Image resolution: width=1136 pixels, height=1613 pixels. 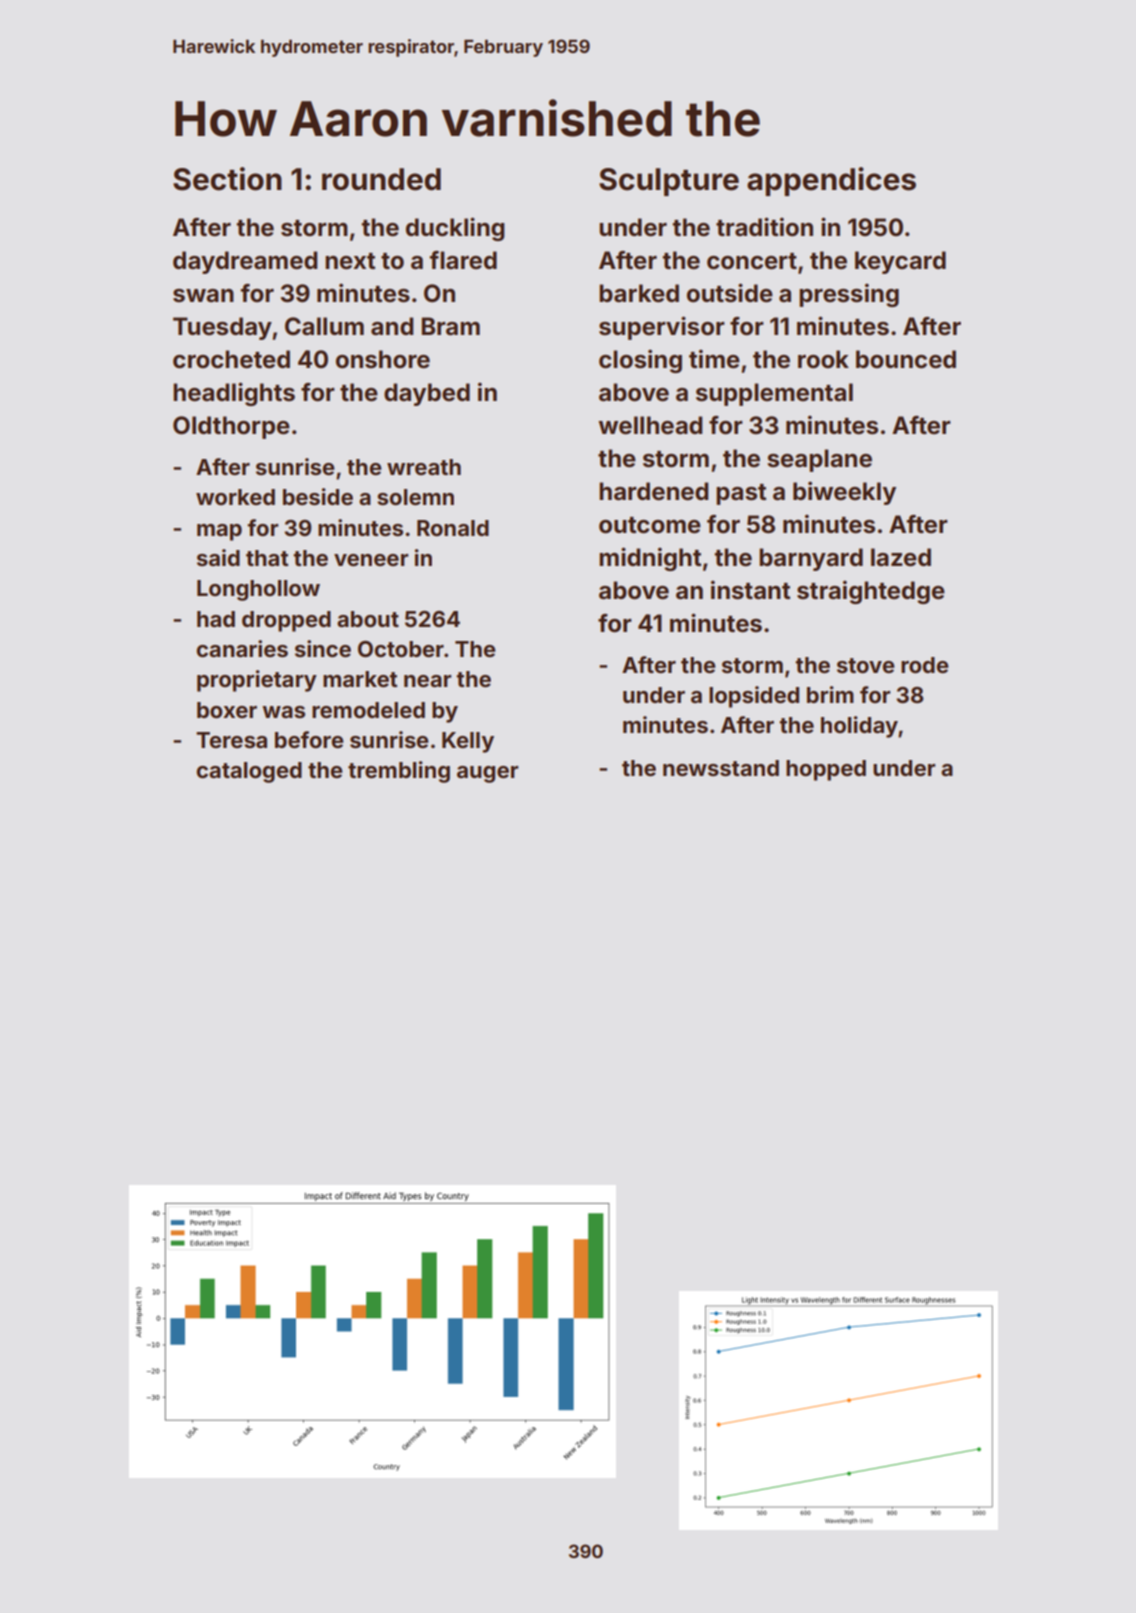 I want to click on Teresa, so click(x=231, y=740).
